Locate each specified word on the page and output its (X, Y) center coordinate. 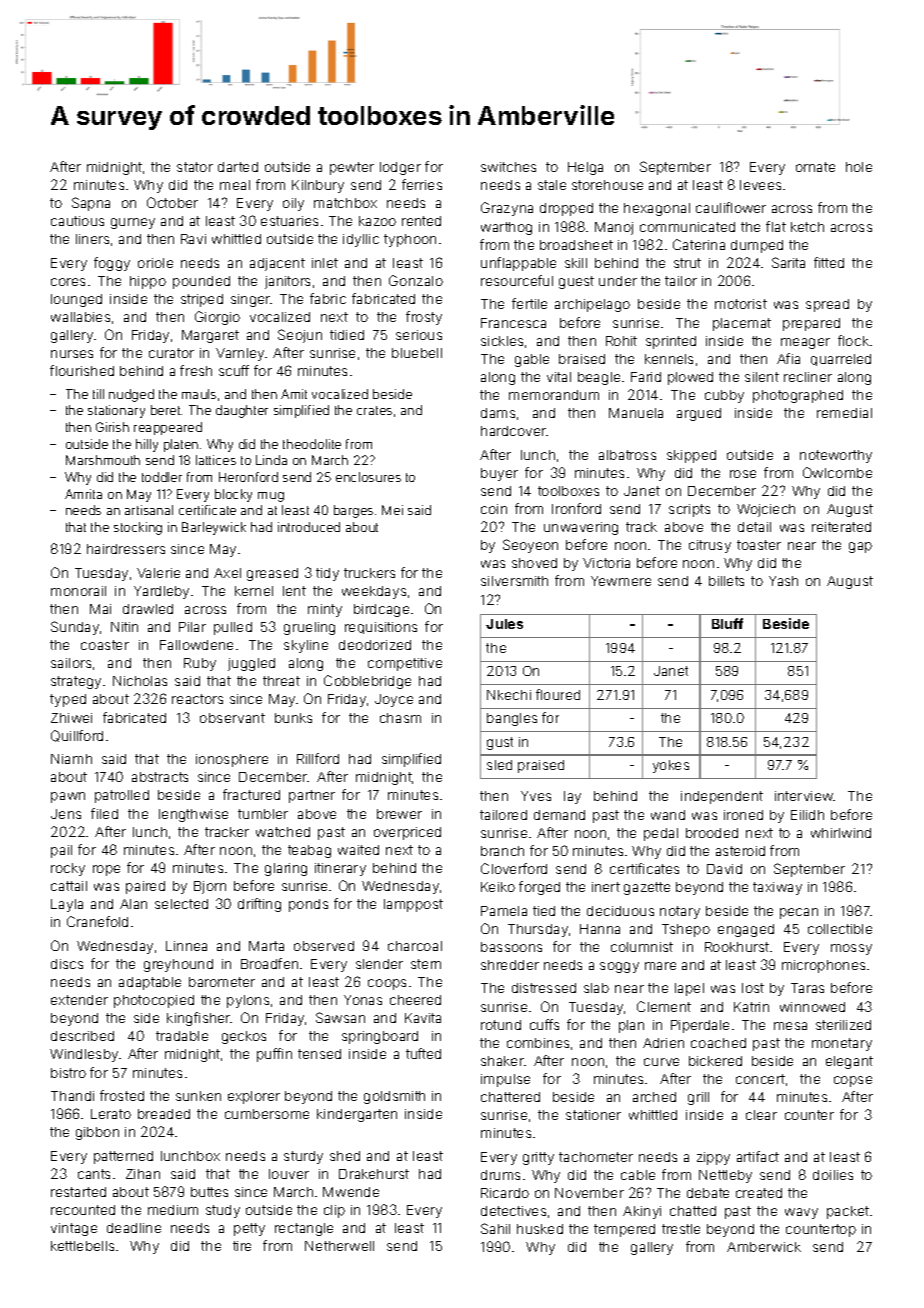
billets (726, 581)
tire (242, 1246)
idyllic (361, 240)
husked (540, 1229)
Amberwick (764, 1247)
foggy (112, 264)
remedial (844, 413)
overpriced (407, 833)
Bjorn (210, 887)
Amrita (83, 494)
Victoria (606, 563)
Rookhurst (737, 947)
